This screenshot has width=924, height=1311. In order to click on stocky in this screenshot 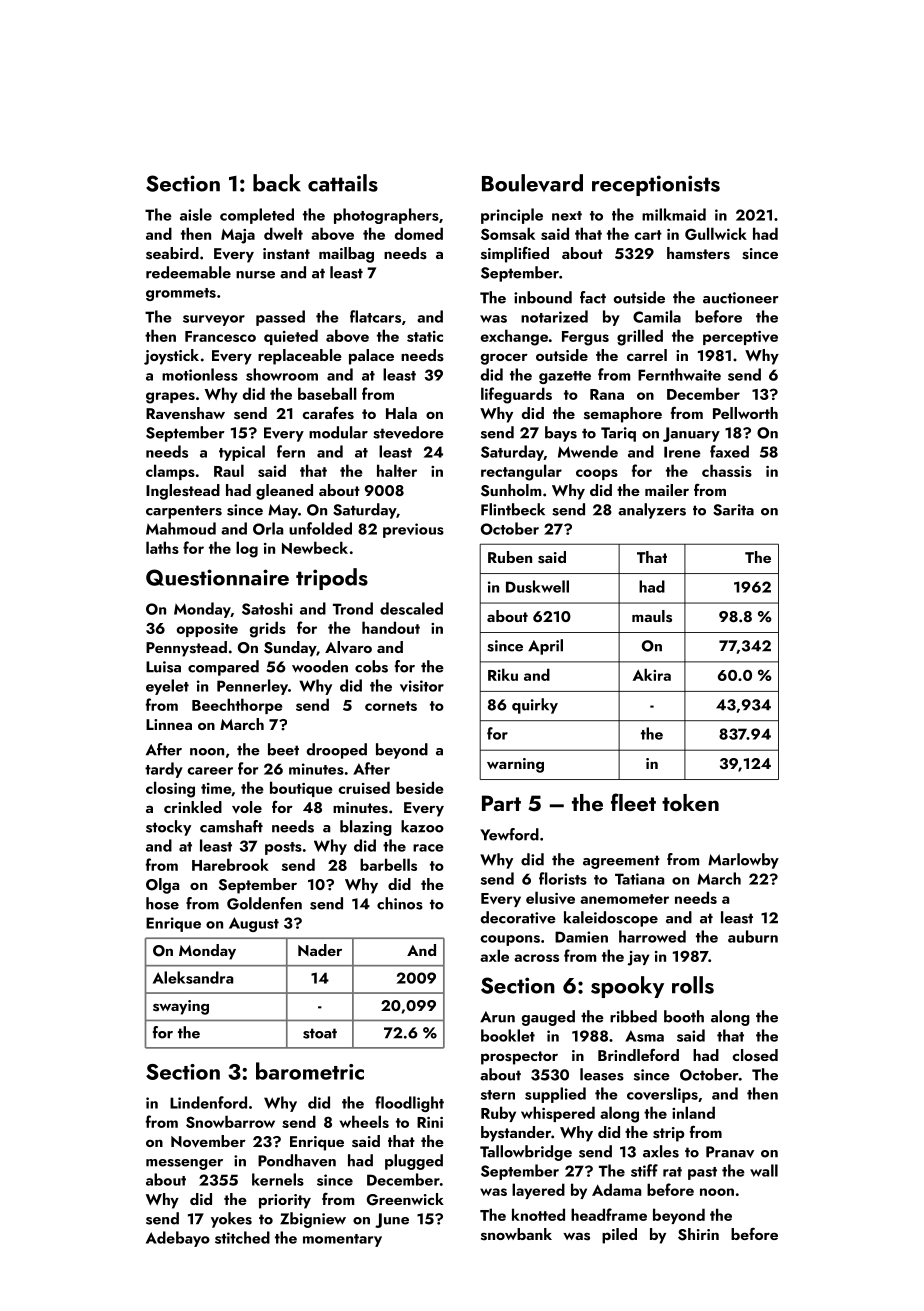, I will do `click(168, 828)`.
